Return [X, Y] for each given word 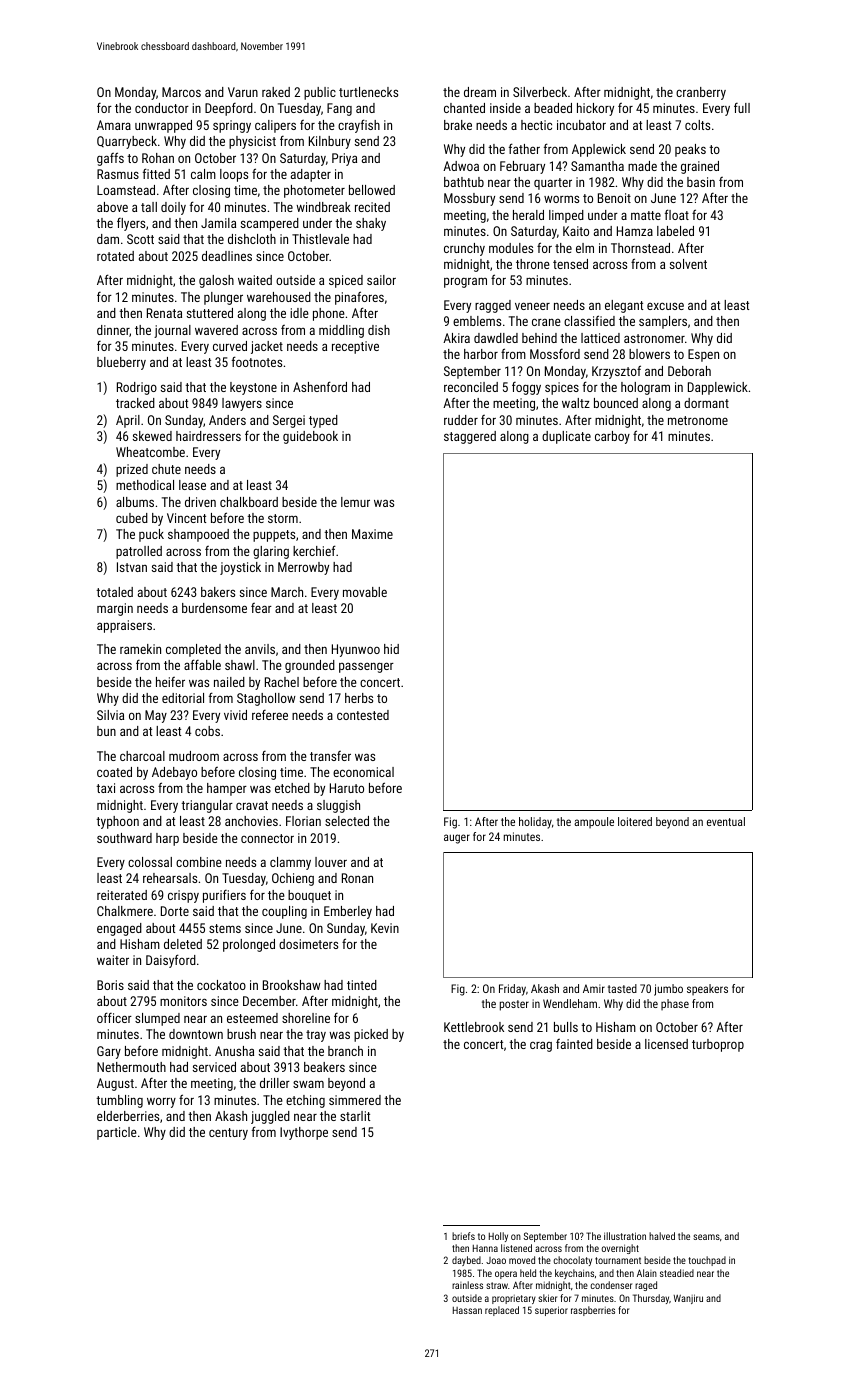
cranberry [701, 93]
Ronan [357, 878]
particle [117, 1133]
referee [270, 715]
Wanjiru [688, 1299]
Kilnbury [330, 142]
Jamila [218, 223]
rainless [467, 1285]
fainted [574, 1044]
